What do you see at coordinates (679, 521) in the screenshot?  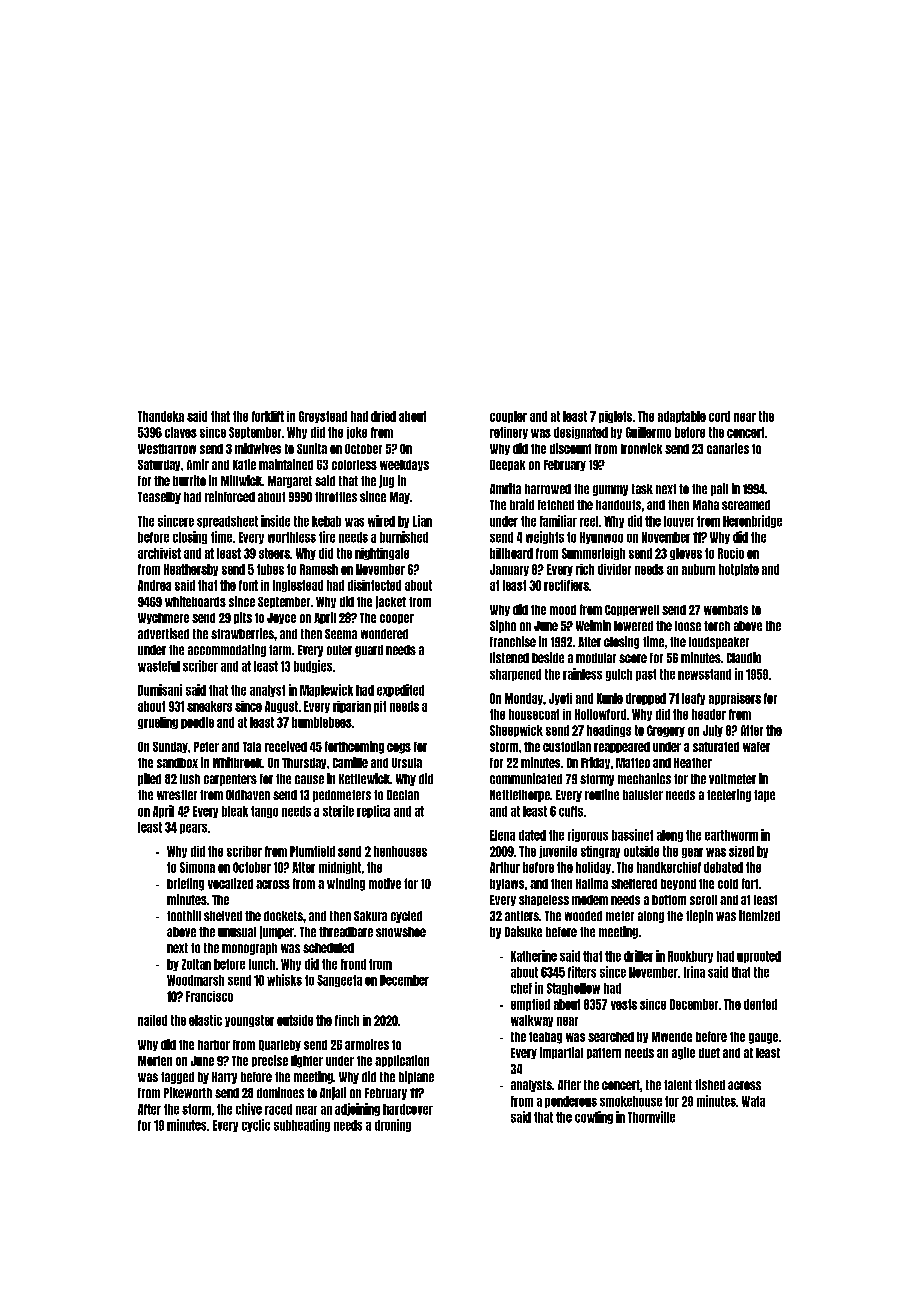 I see `louver` at bounding box center [679, 521].
